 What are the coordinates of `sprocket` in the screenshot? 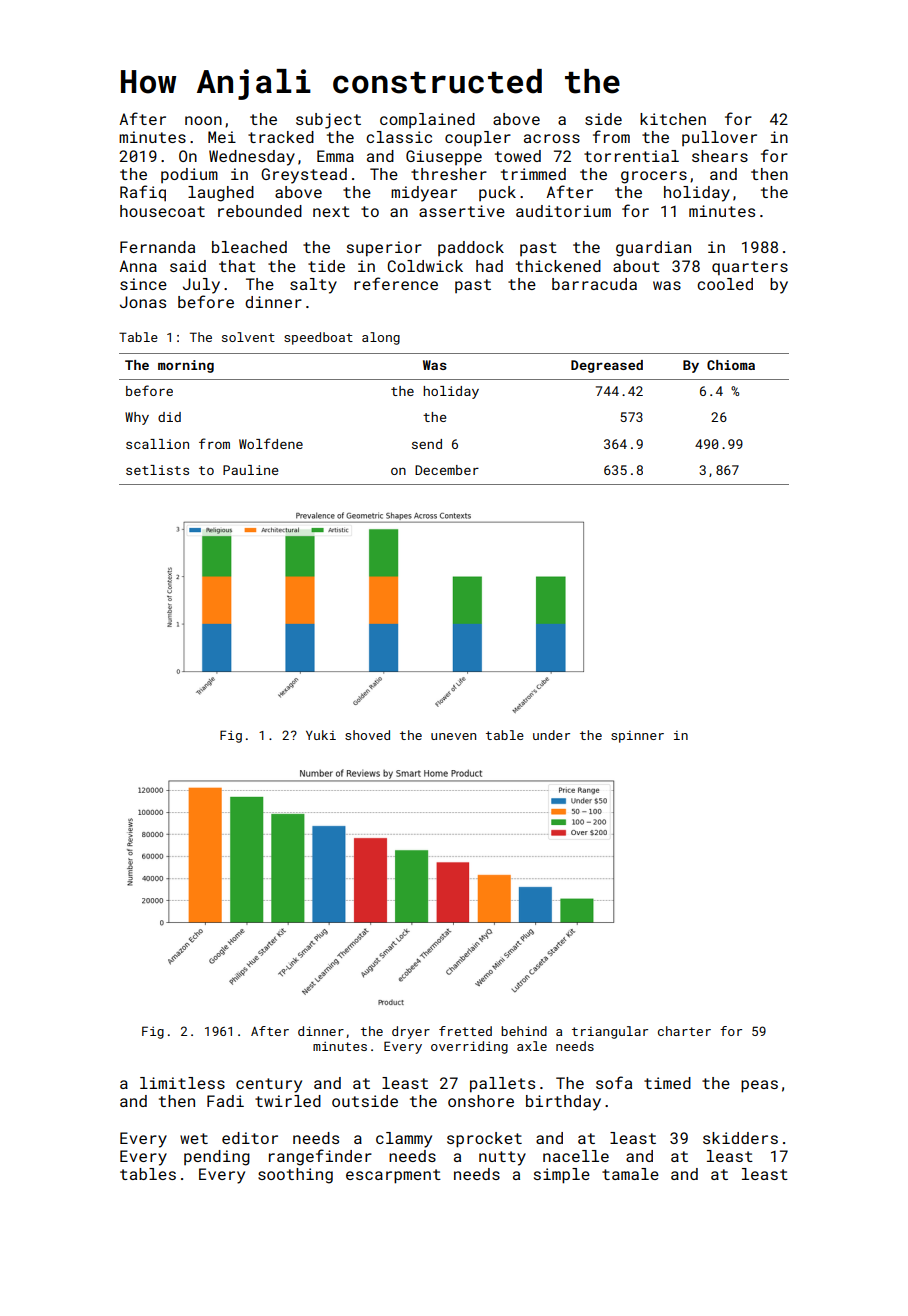 It's located at (484, 1140).
